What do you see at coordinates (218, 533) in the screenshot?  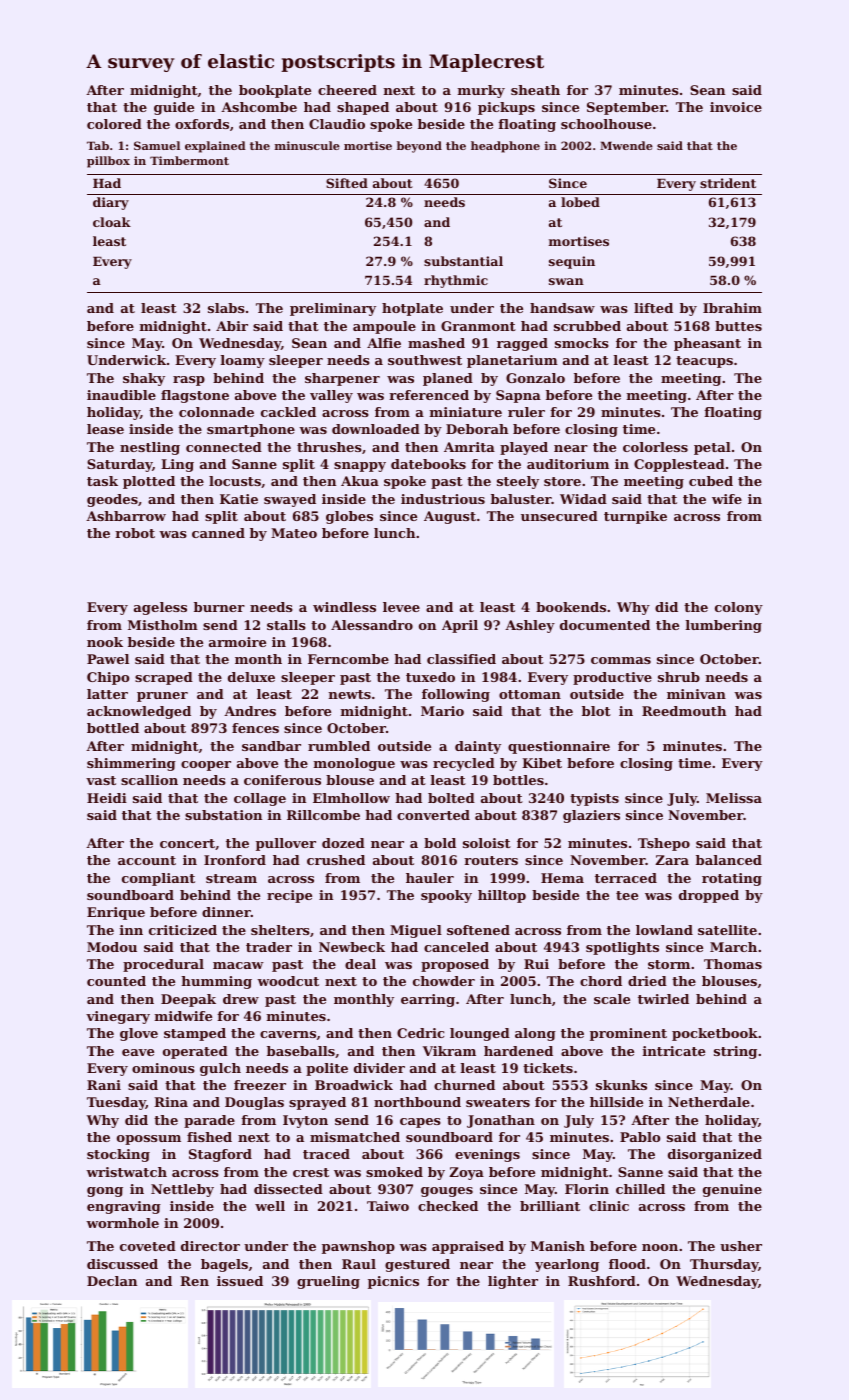 I see `canned` at bounding box center [218, 533].
